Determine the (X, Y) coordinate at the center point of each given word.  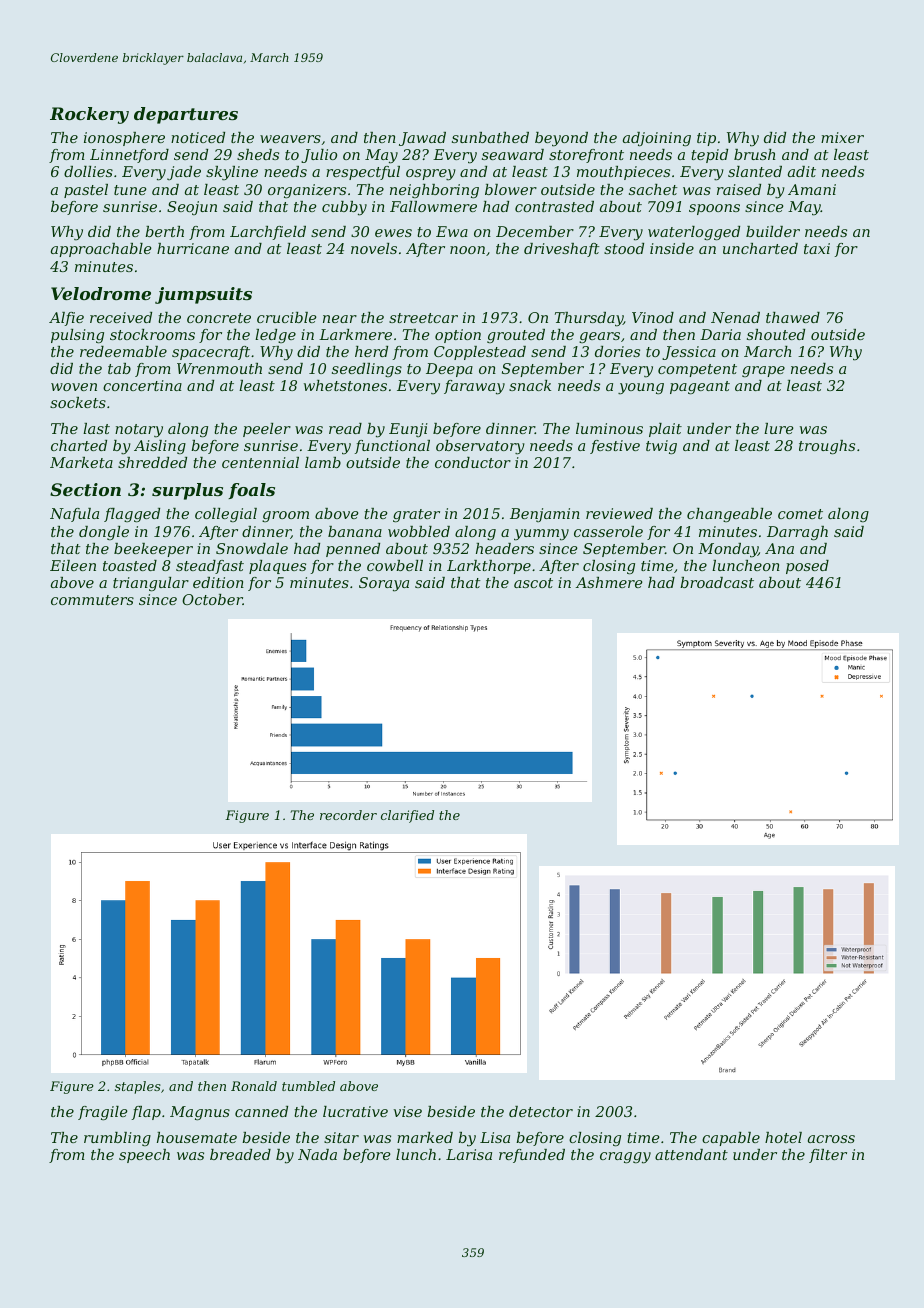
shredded (152, 462)
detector (541, 1111)
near (340, 319)
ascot (533, 583)
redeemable (123, 351)
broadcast (717, 582)
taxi (817, 248)
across (831, 1139)
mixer (842, 137)
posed (807, 567)
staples (138, 1087)
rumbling (117, 1139)
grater (416, 516)
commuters (92, 600)
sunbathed (490, 137)
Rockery (89, 115)
